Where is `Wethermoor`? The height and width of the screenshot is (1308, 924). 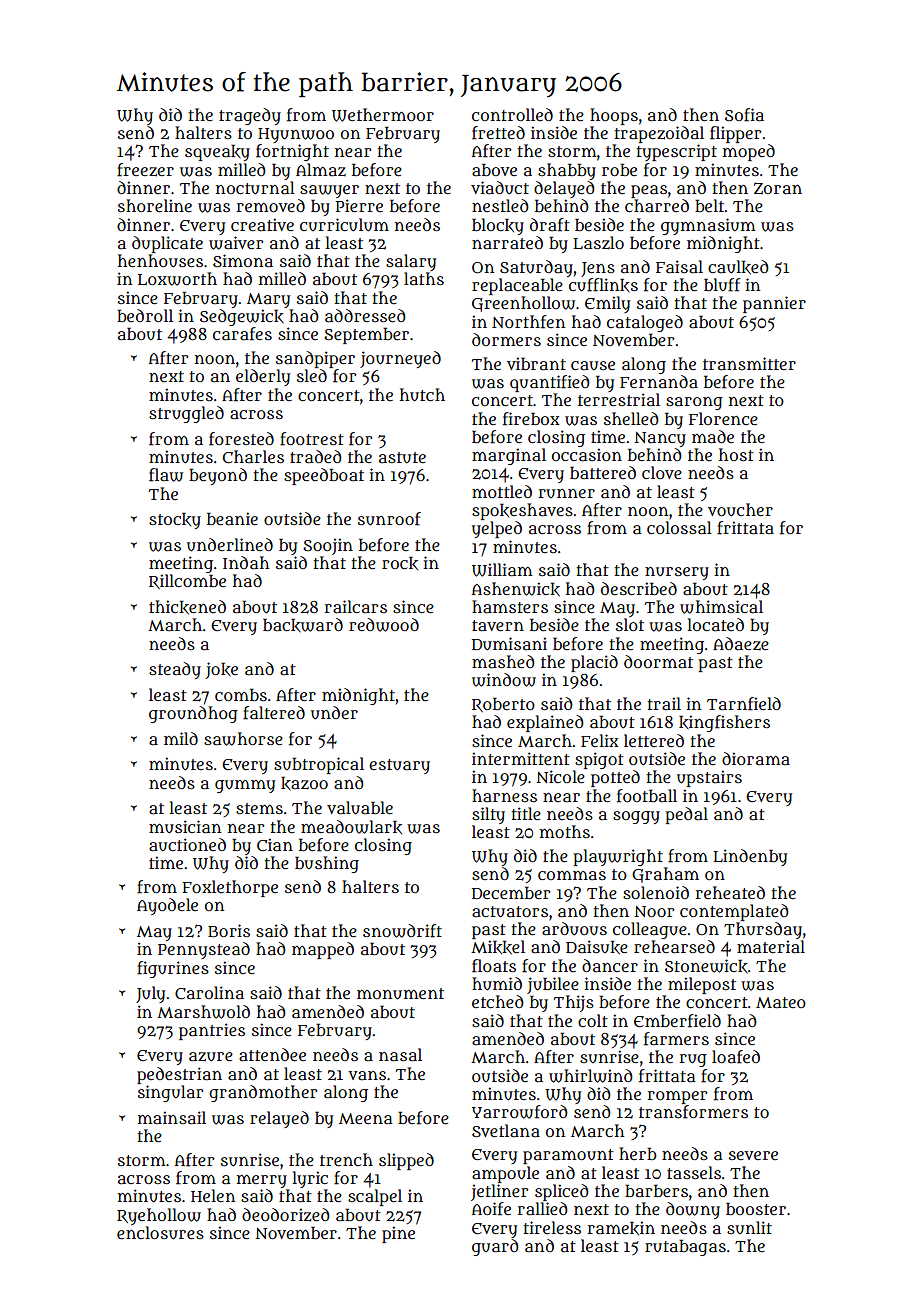
Wethermoor is located at coordinates (383, 115).
